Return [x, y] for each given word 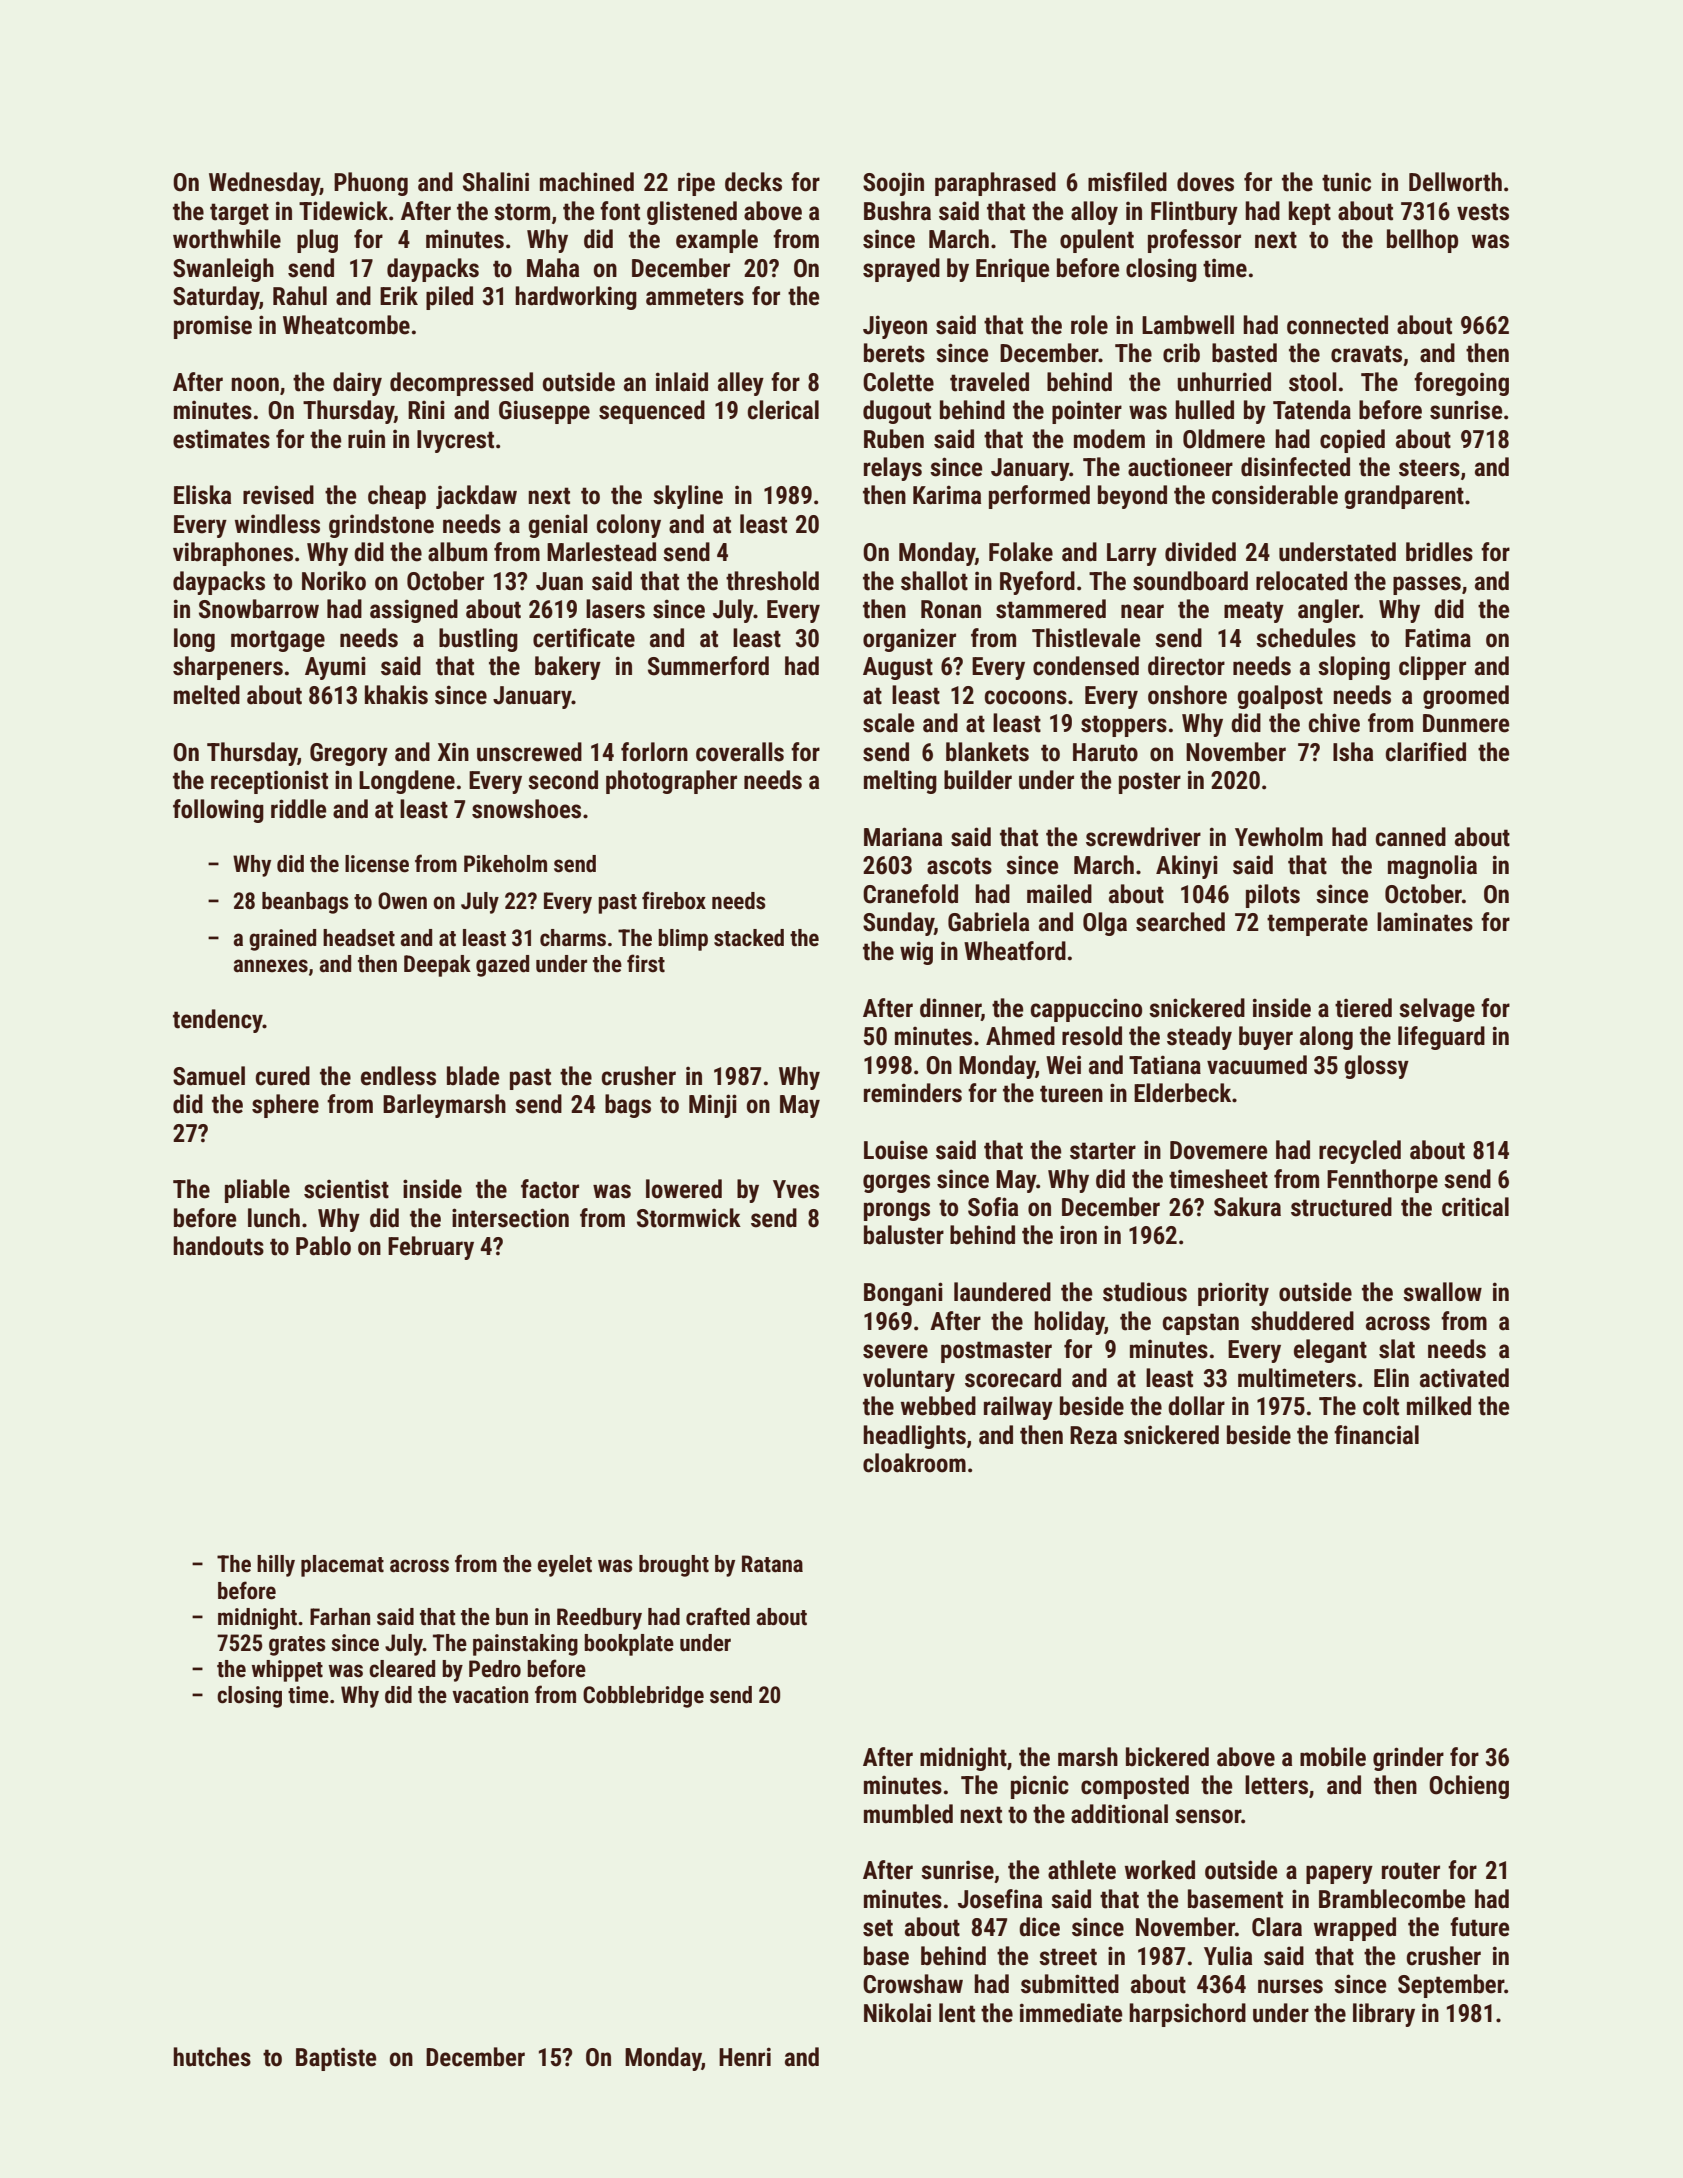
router [1411, 1871]
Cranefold [910, 894]
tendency [218, 1021]
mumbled [908, 1814]
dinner [950, 1008]
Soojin [893, 184]
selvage [1437, 1010]
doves [1205, 182]
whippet [287, 1671]
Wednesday [264, 184]
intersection [510, 1218]
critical [1475, 1207]
